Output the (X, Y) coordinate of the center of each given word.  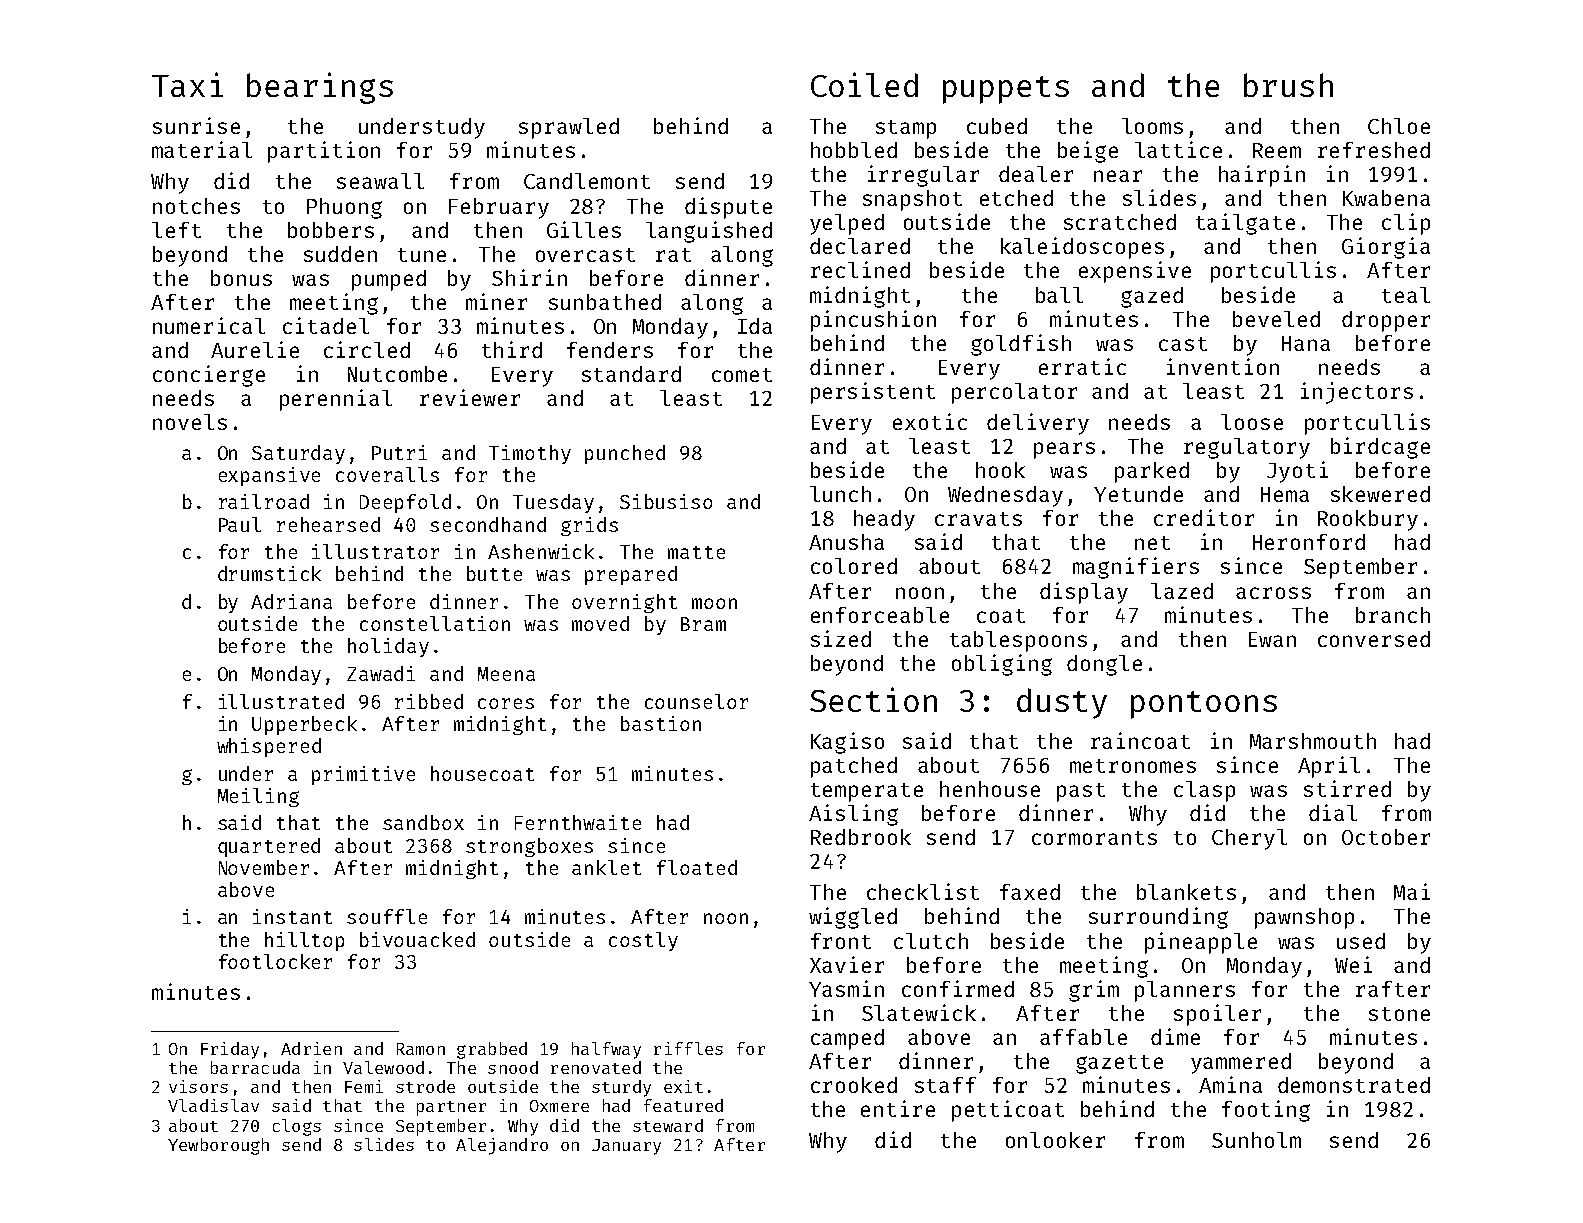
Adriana (291, 601)
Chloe (1399, 126)
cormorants (1094, 838)
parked (1152, 472)
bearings (320, 88)
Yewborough (218, 1146)
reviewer (470, 397)
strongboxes (529, 847)
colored (854, 566)
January (626, 1147)
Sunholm (1256, 1140)
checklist (923, 891)
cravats (978, 519)
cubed (997, 126)
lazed (1182, 591)
